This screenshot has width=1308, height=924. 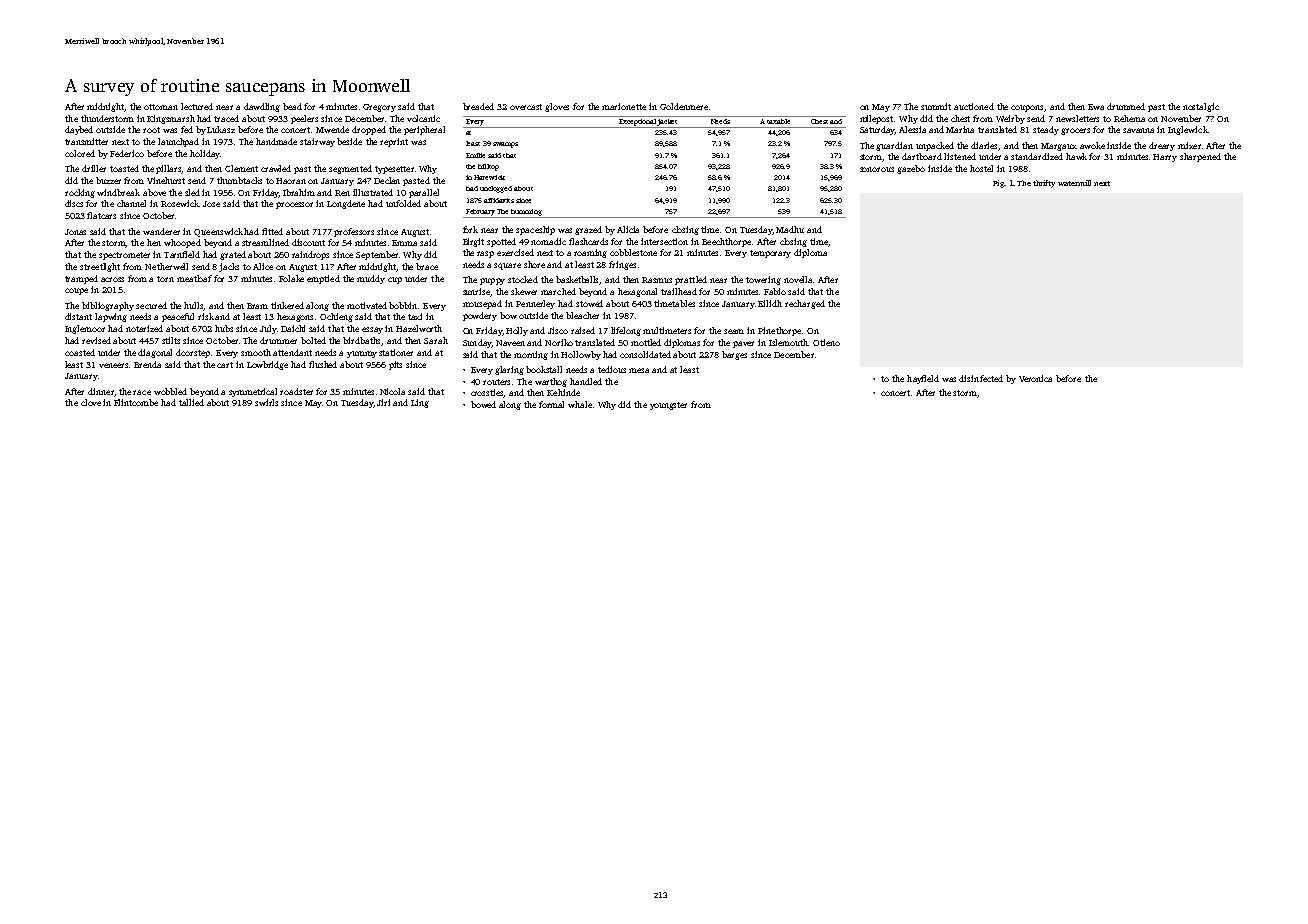 I want to click on unclogged, so click(x=496, y=189).
